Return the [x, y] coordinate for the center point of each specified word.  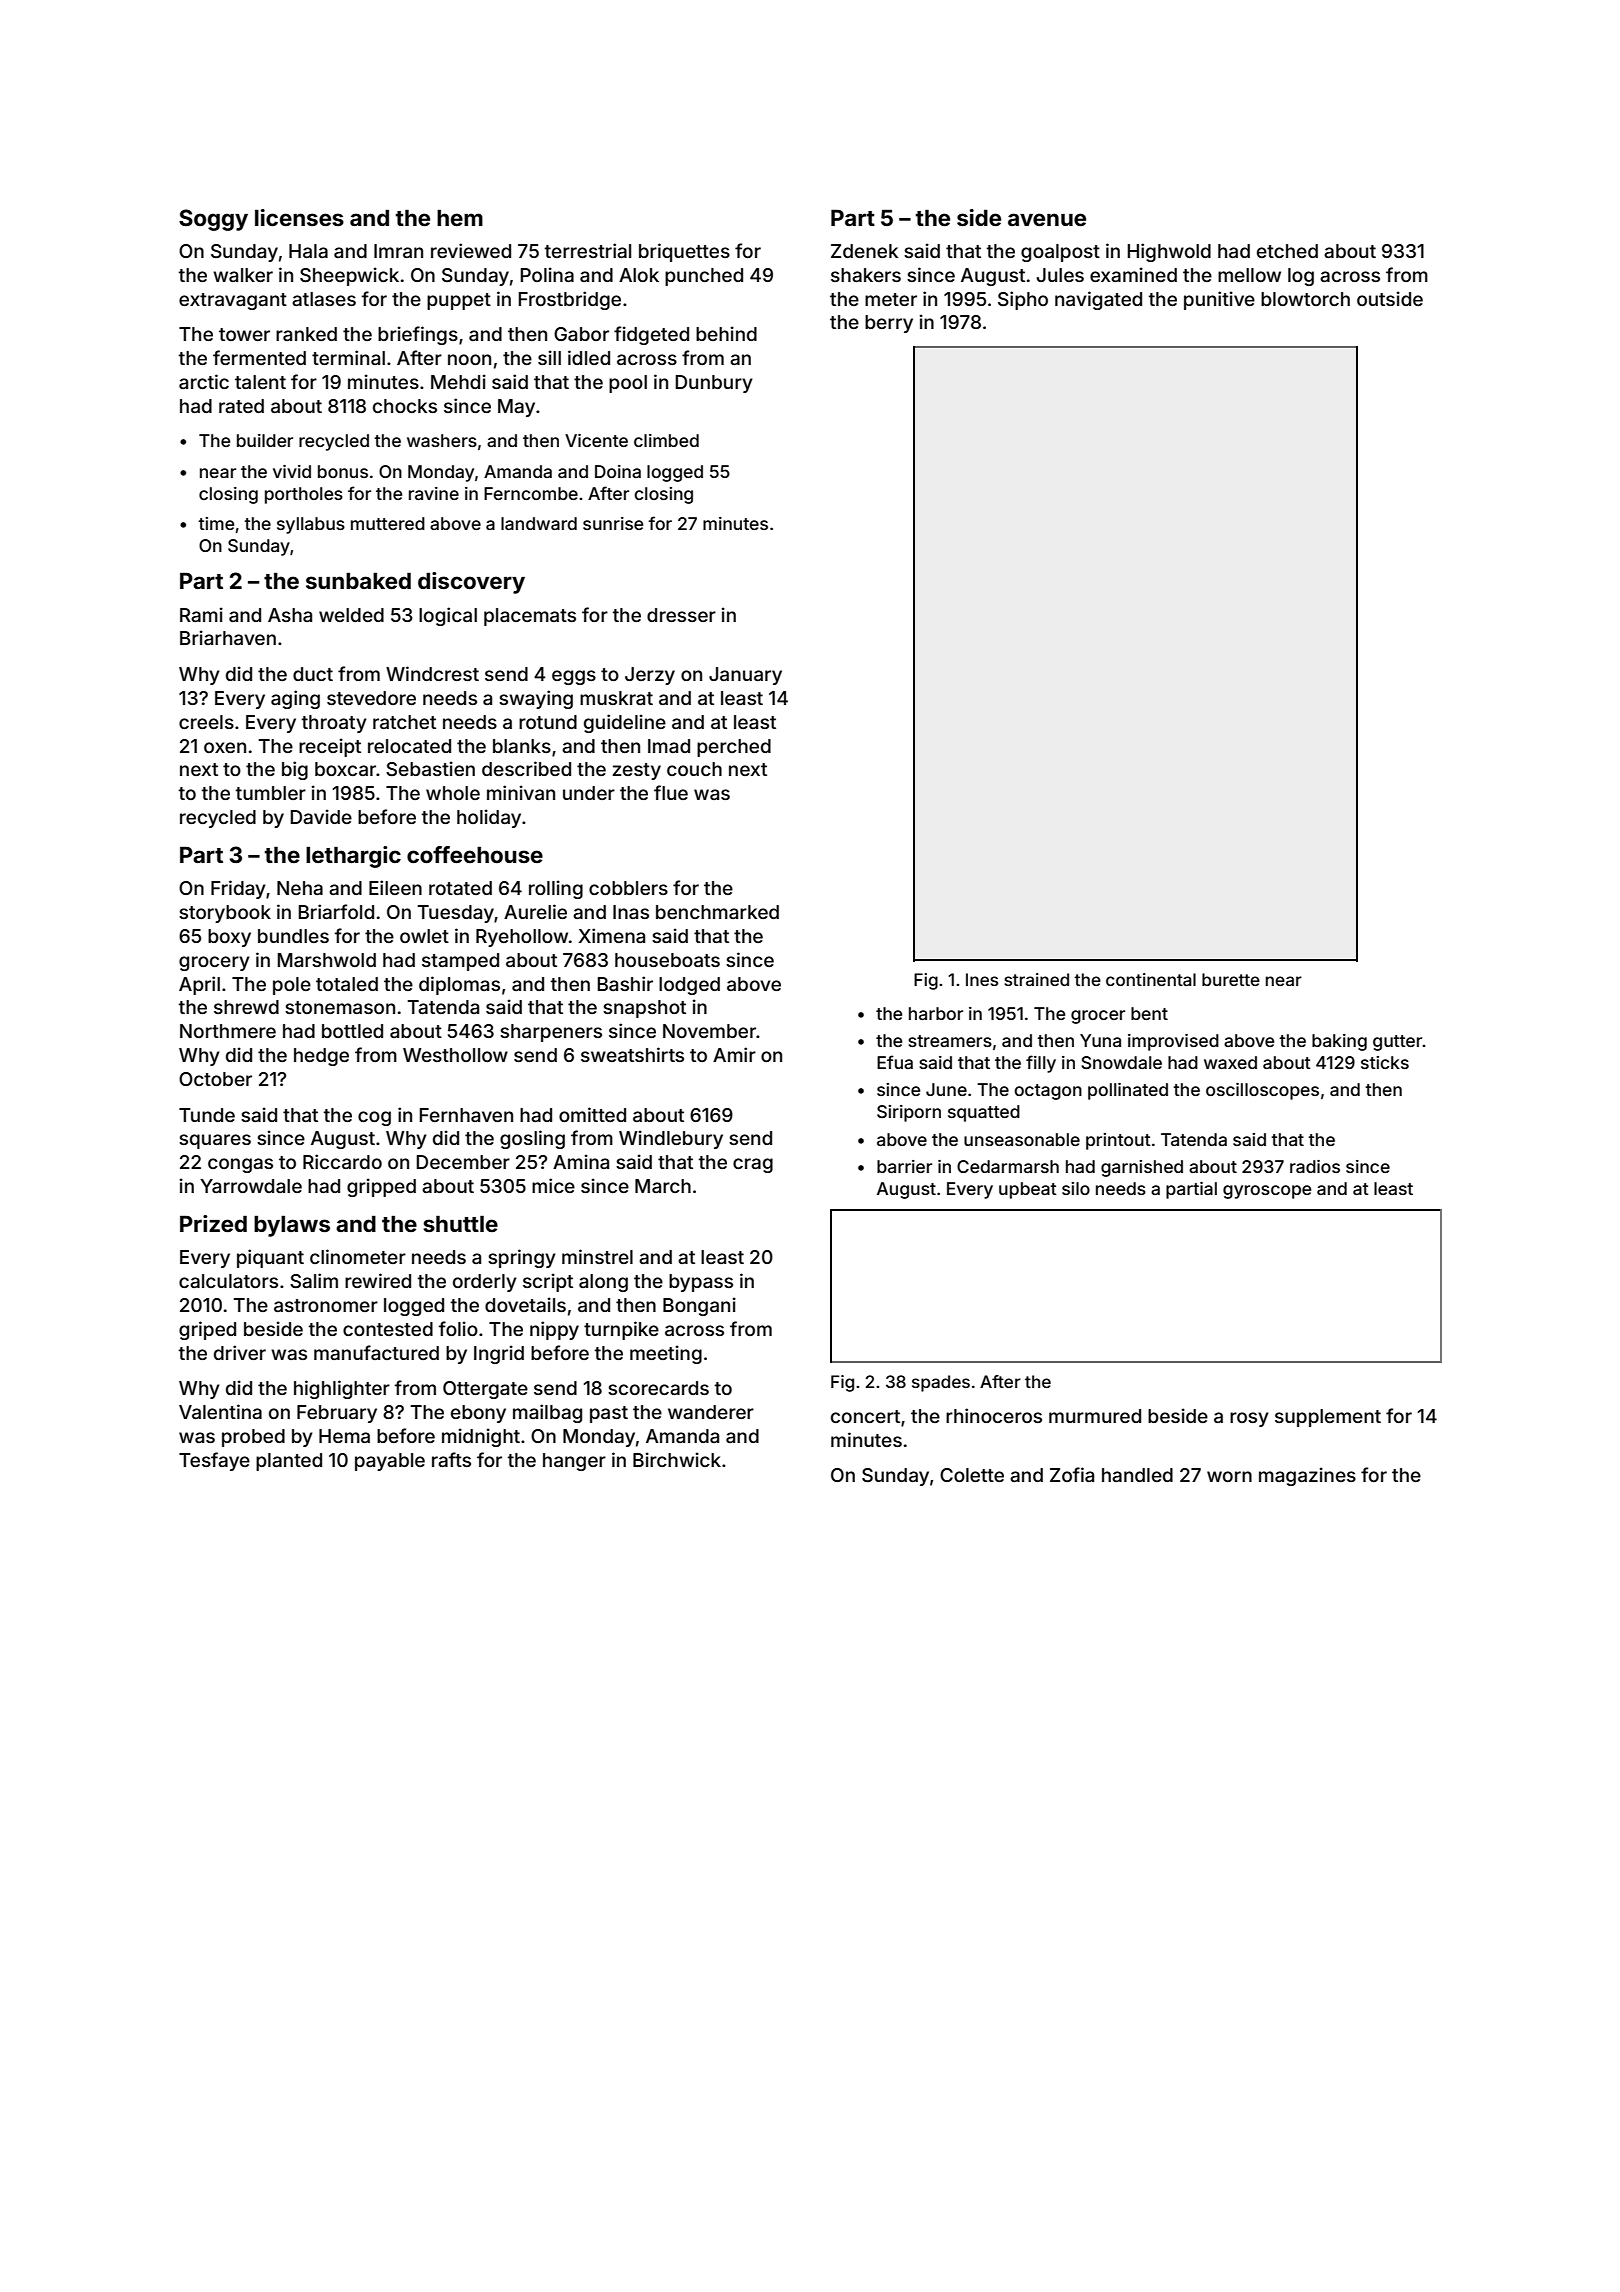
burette [1231, 979]
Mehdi [458, 381]
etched [1287, 251]
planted [289, 1462]
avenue [1047, 219]
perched [734, 748]
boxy [229, 938]
